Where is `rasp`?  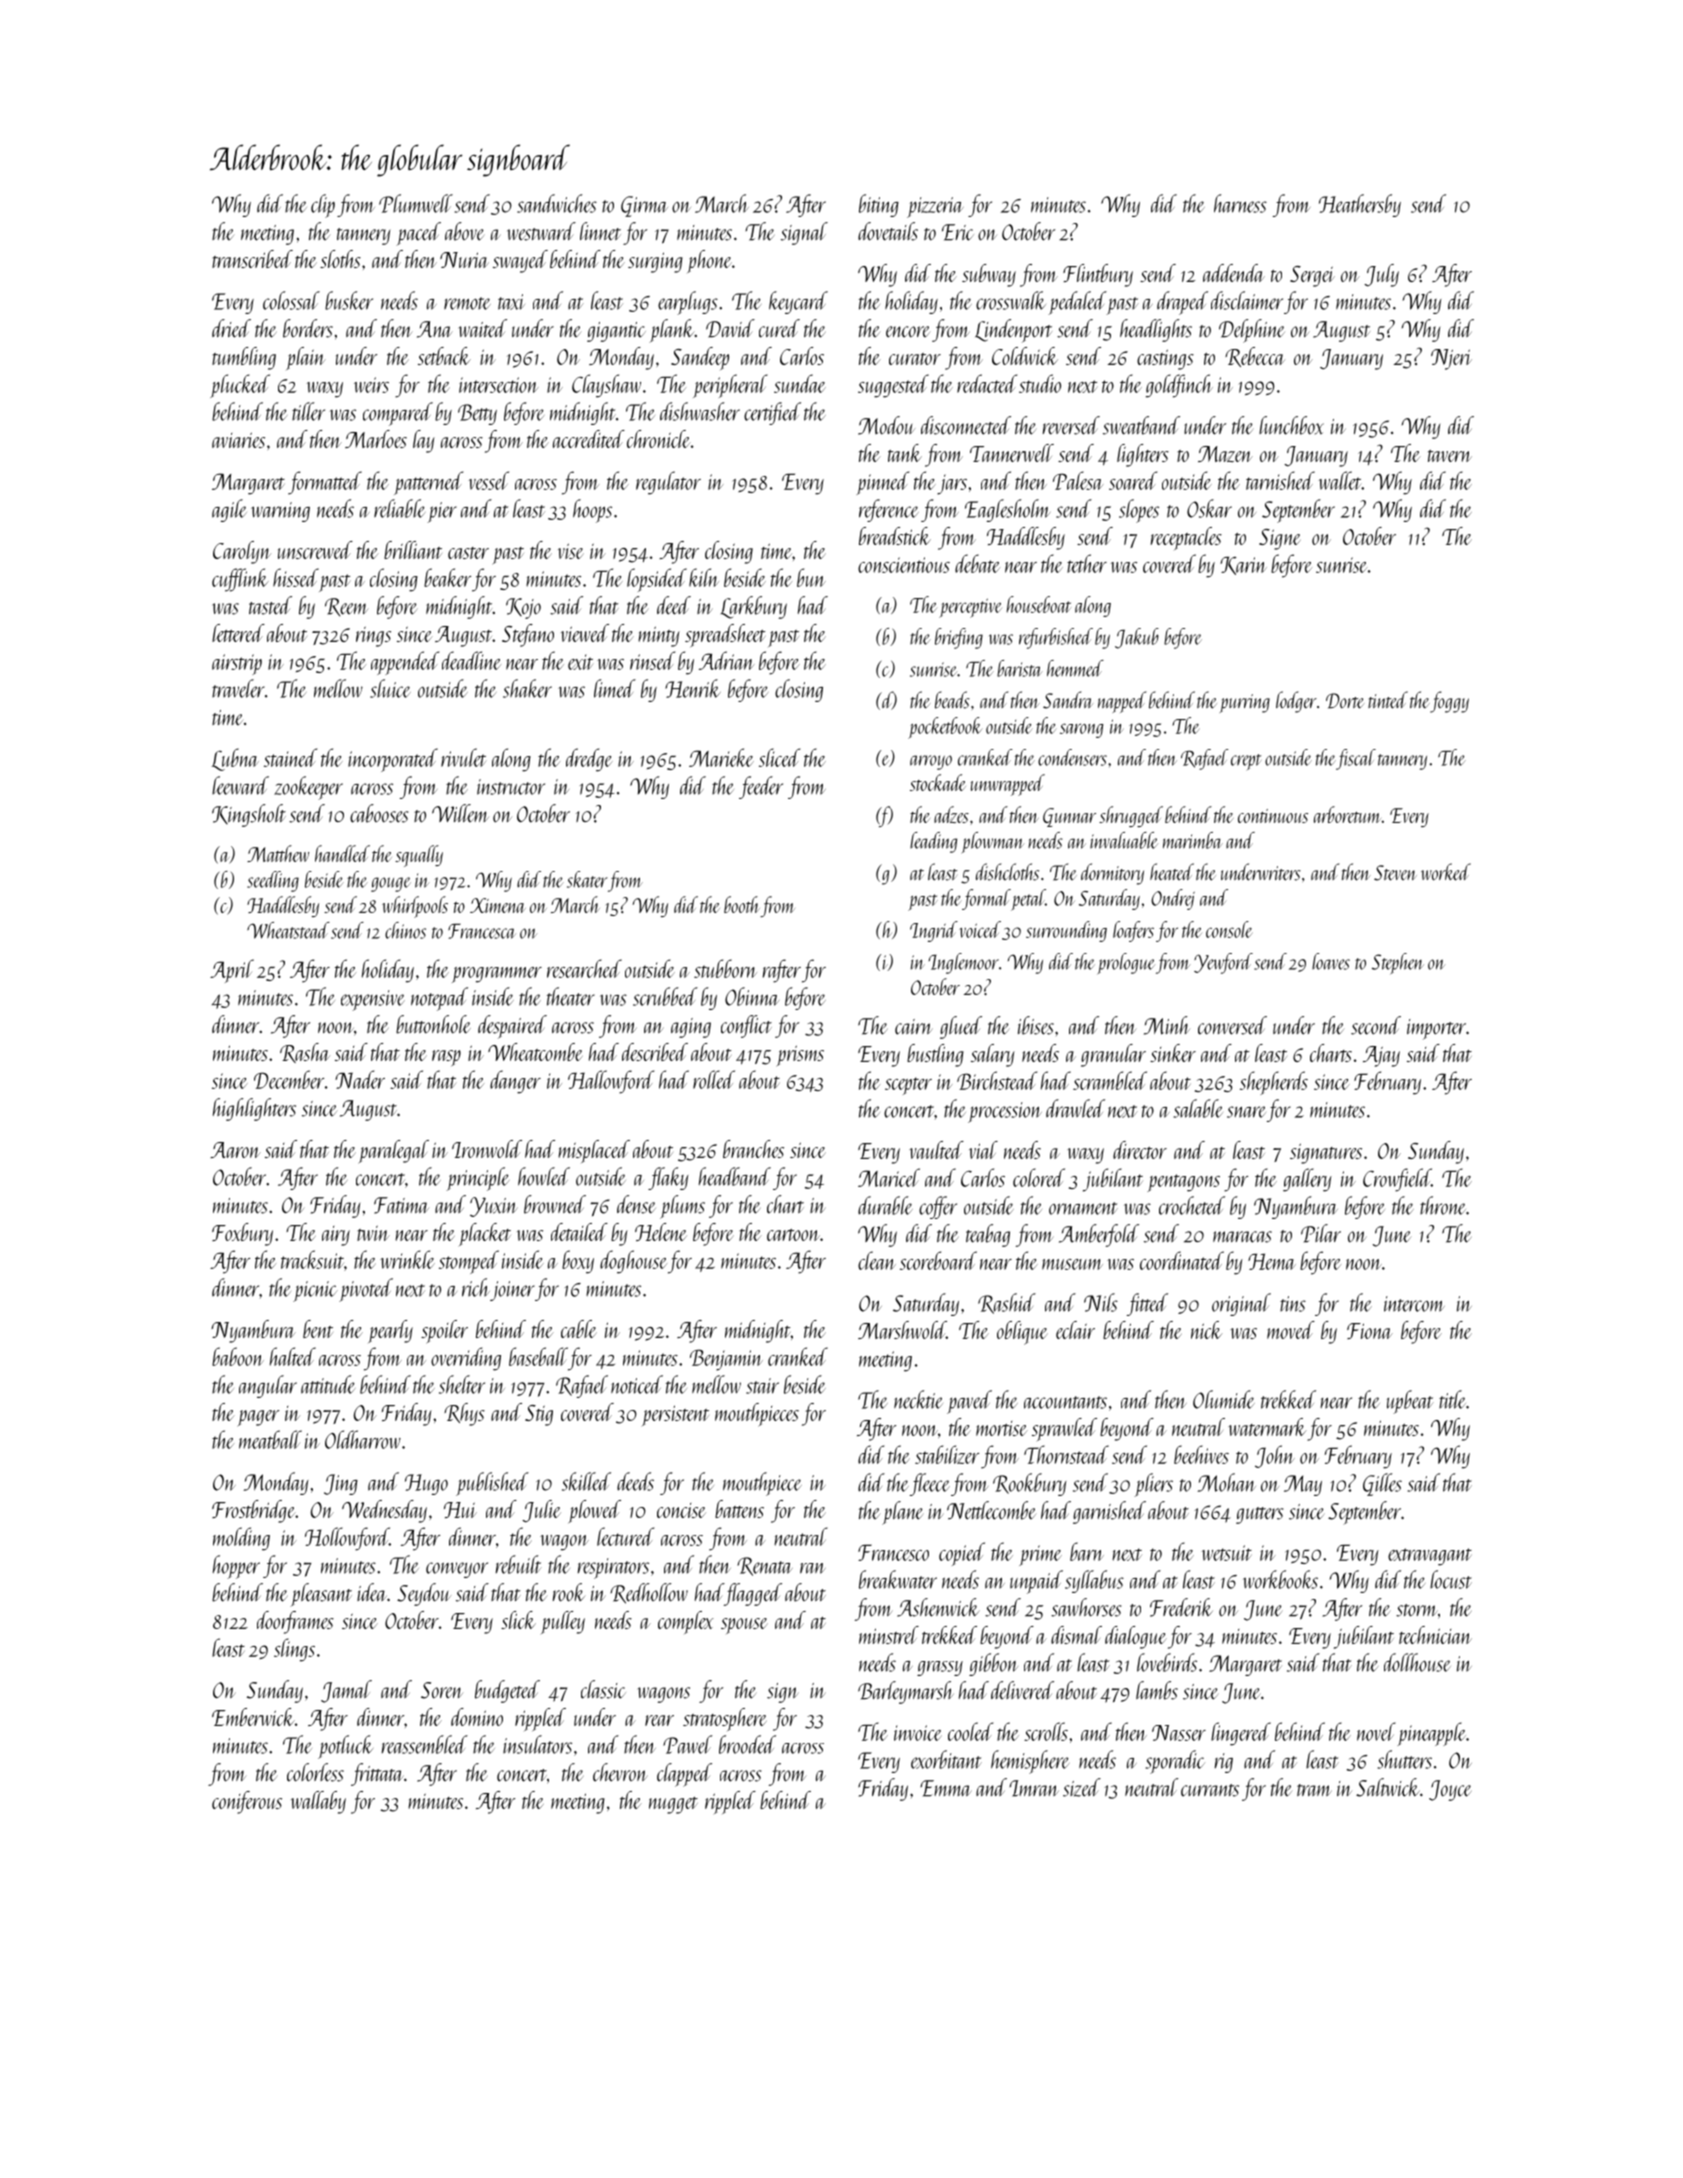
rasp is located at coordinates (446, 1058).
